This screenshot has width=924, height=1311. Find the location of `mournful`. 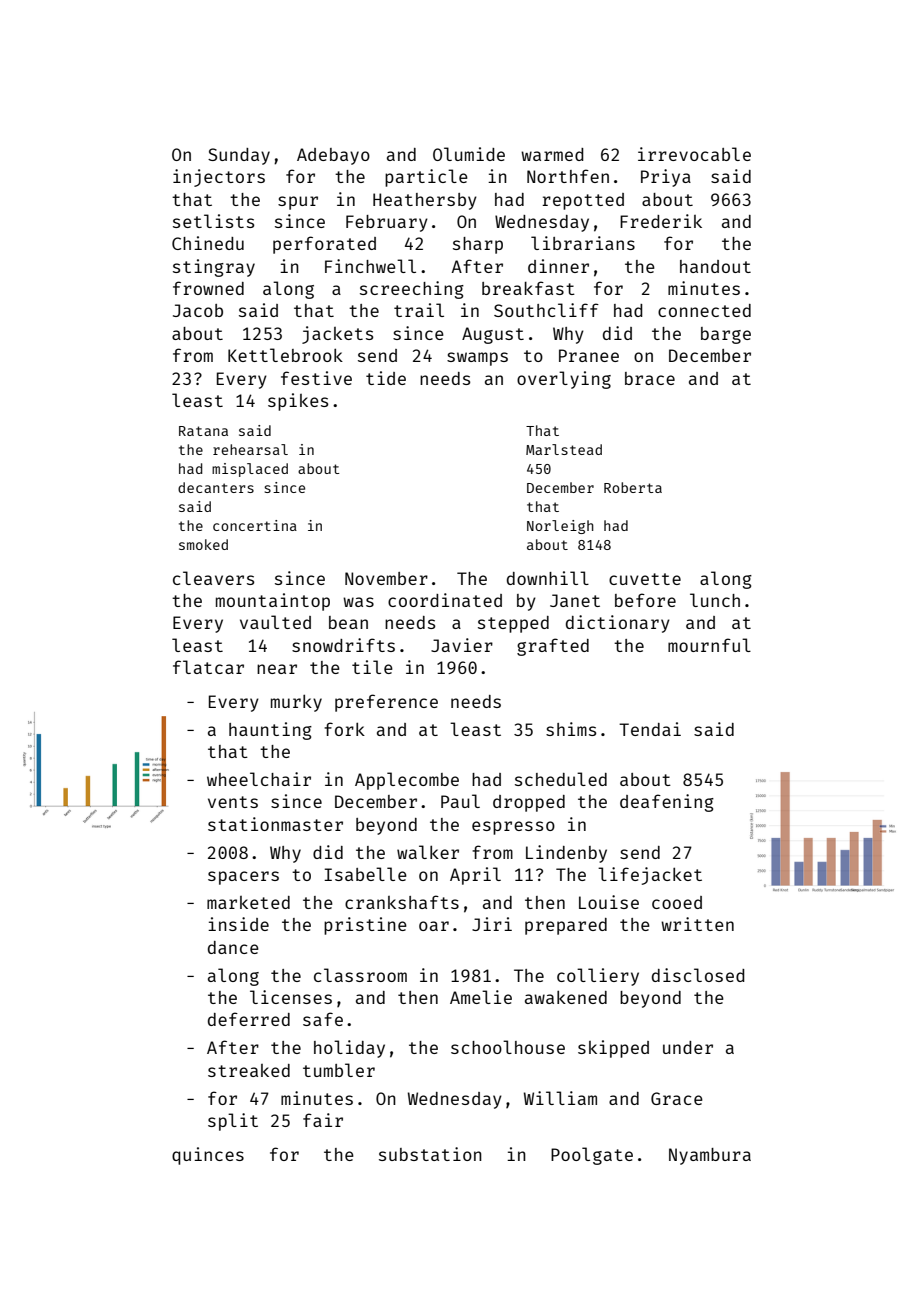

mournful is located at coordinates (709, 645).
